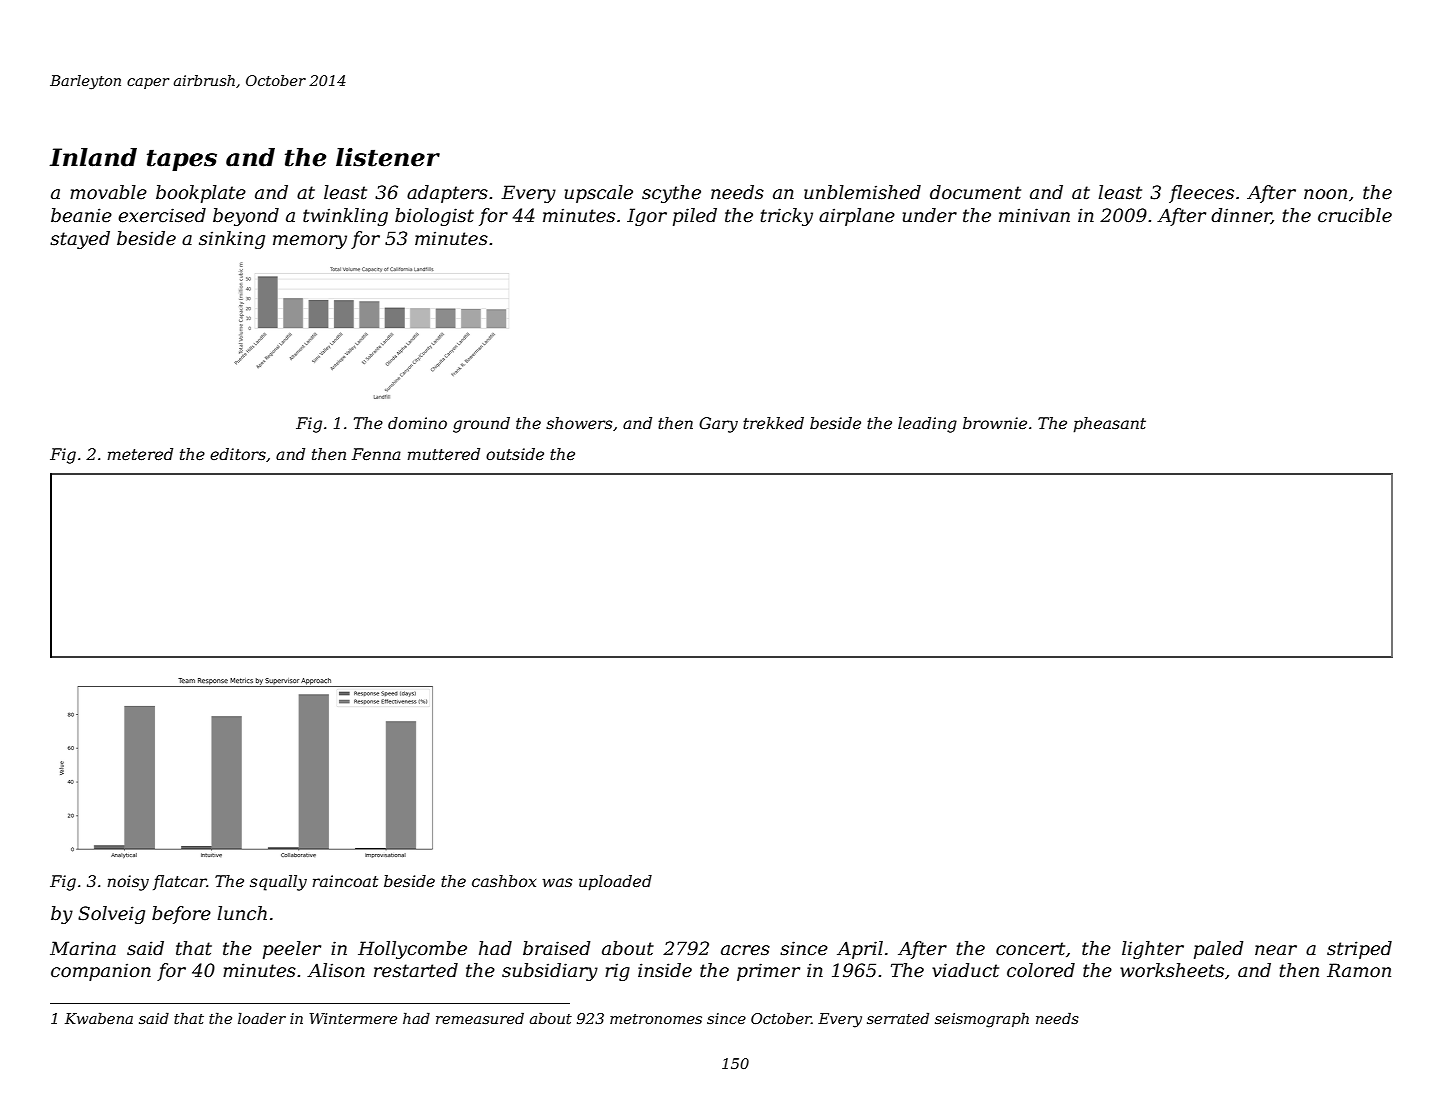  Describe the element at coordinates (1241, 216) in the document. I see `dinner` at that location.
